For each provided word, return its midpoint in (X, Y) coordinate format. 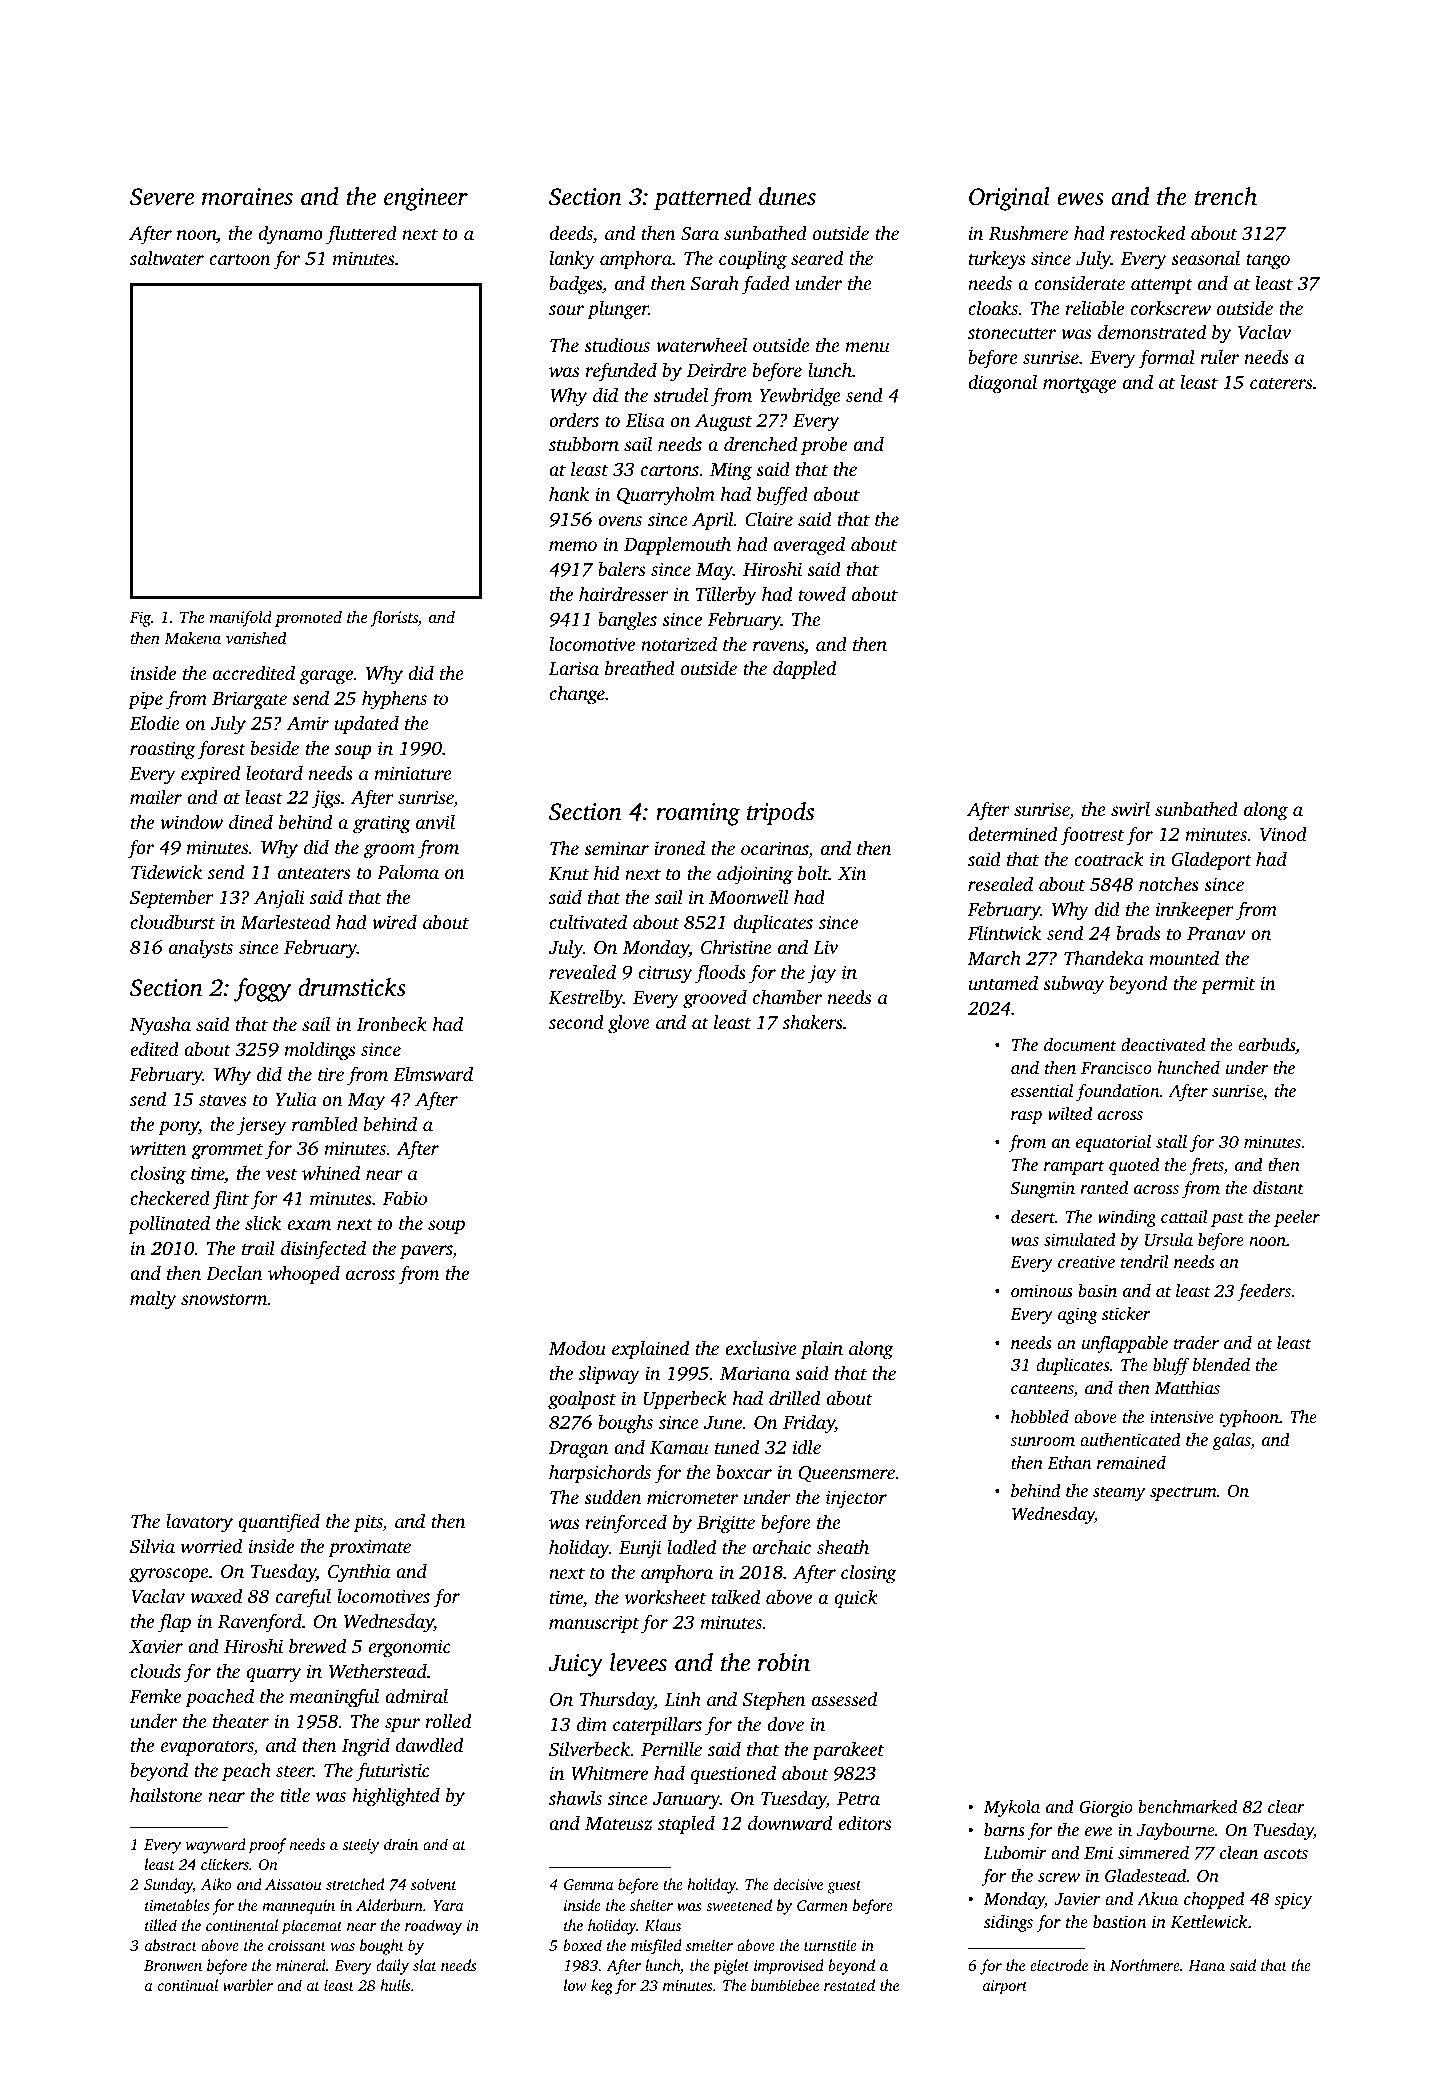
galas (1231, 1441)
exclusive (761, 1348)
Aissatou (293, 1884)
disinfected (323, 1250)
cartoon (240, 259)
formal (1166, 359)
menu (867, 347)
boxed (582, 1945)
